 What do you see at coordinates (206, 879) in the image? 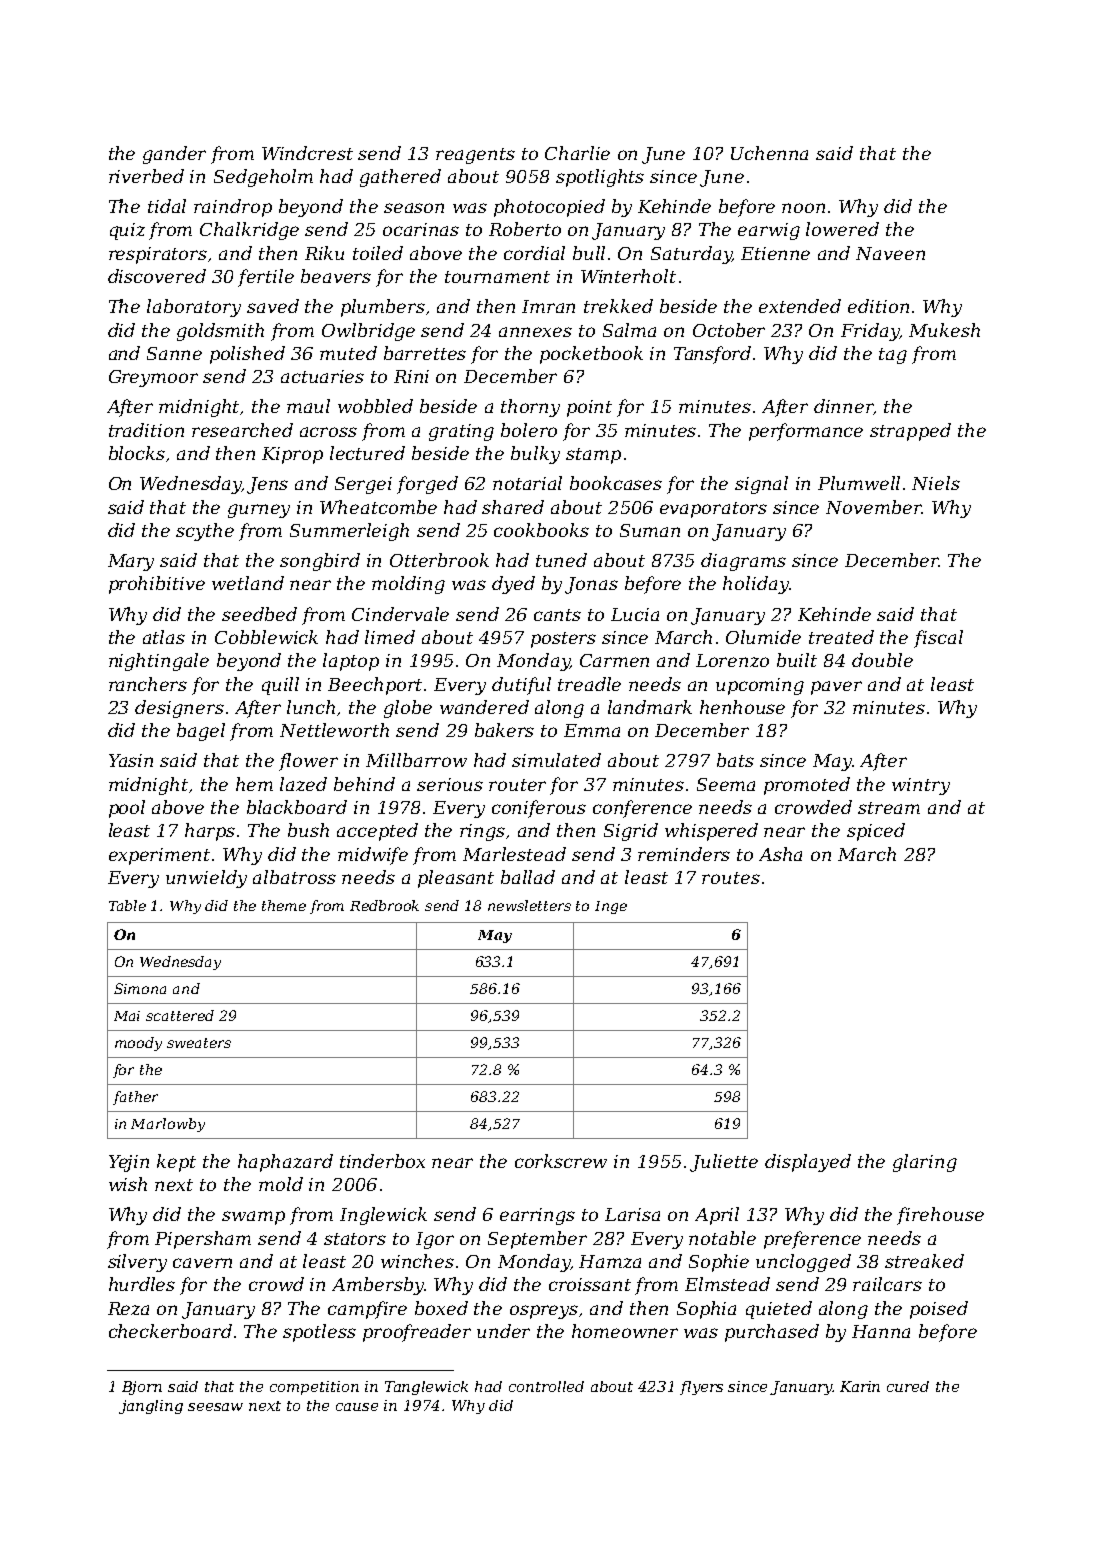
I see `unwieldy` at bounding box center [206, 879].
